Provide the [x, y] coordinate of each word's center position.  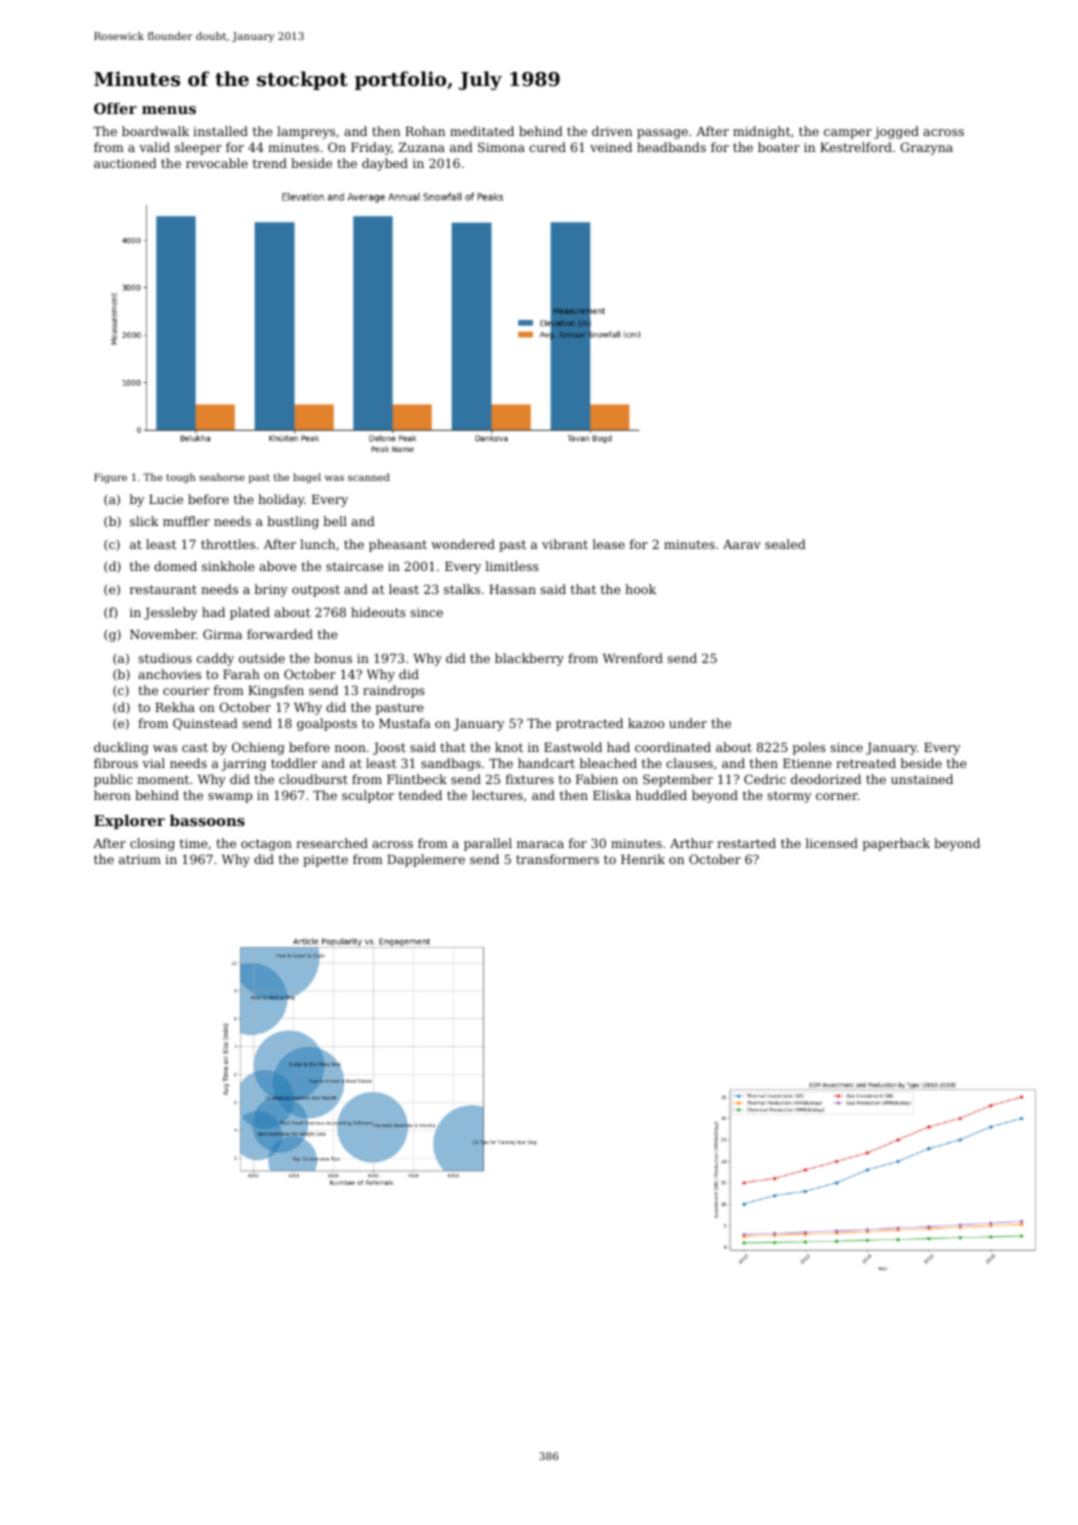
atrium [140, 859]
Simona [501, 147]
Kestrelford [856, 147]
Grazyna [926, 148]
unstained [922, 779]
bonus [333, 658]
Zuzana [422, 147]
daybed [385, 164]
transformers [557, 859]
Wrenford [633, 658]
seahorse [222, 477]
